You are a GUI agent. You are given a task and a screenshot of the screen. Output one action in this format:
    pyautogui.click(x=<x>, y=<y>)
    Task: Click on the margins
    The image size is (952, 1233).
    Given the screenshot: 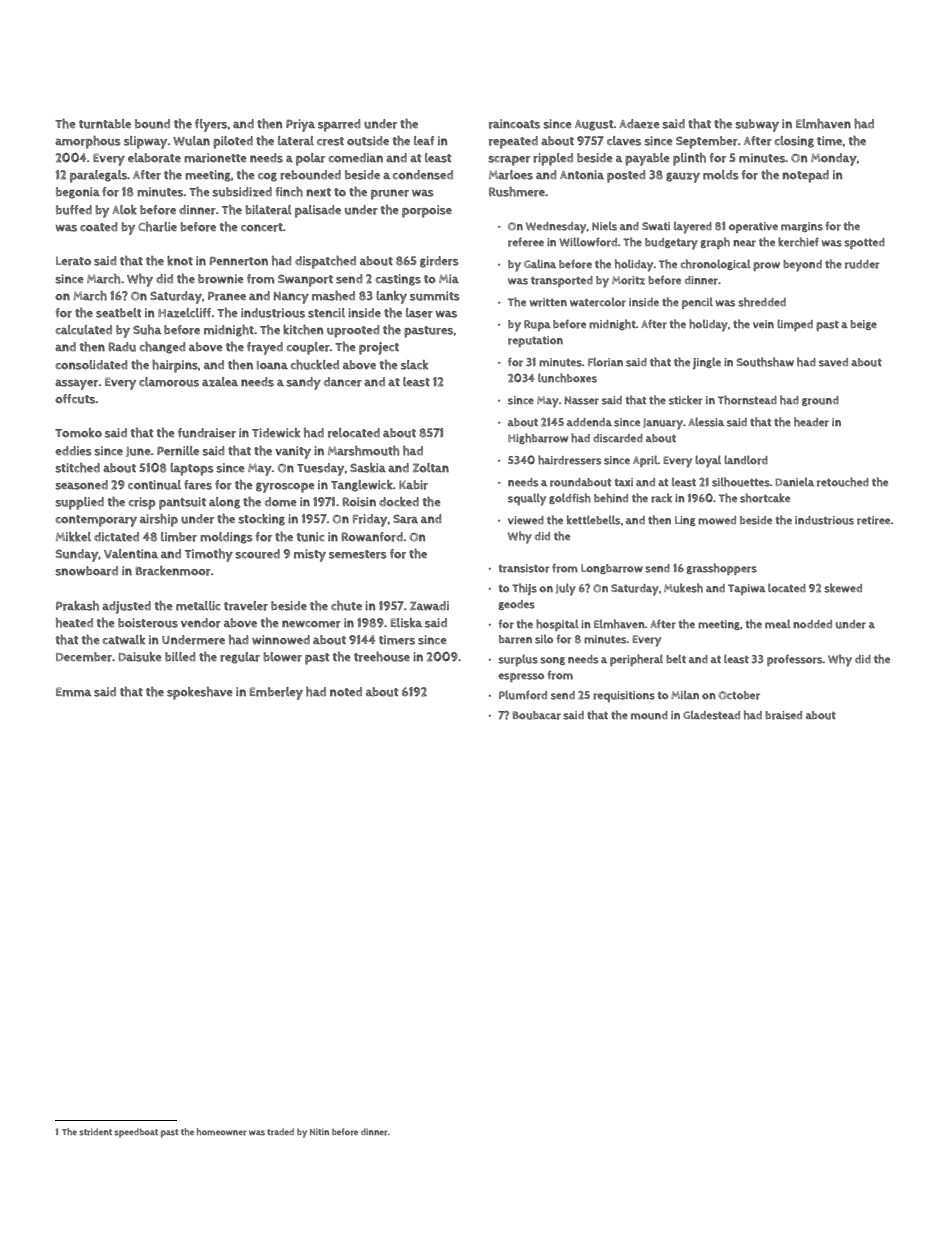 What is the action you would take?
    pyautogui.click(x=802, y=227)
